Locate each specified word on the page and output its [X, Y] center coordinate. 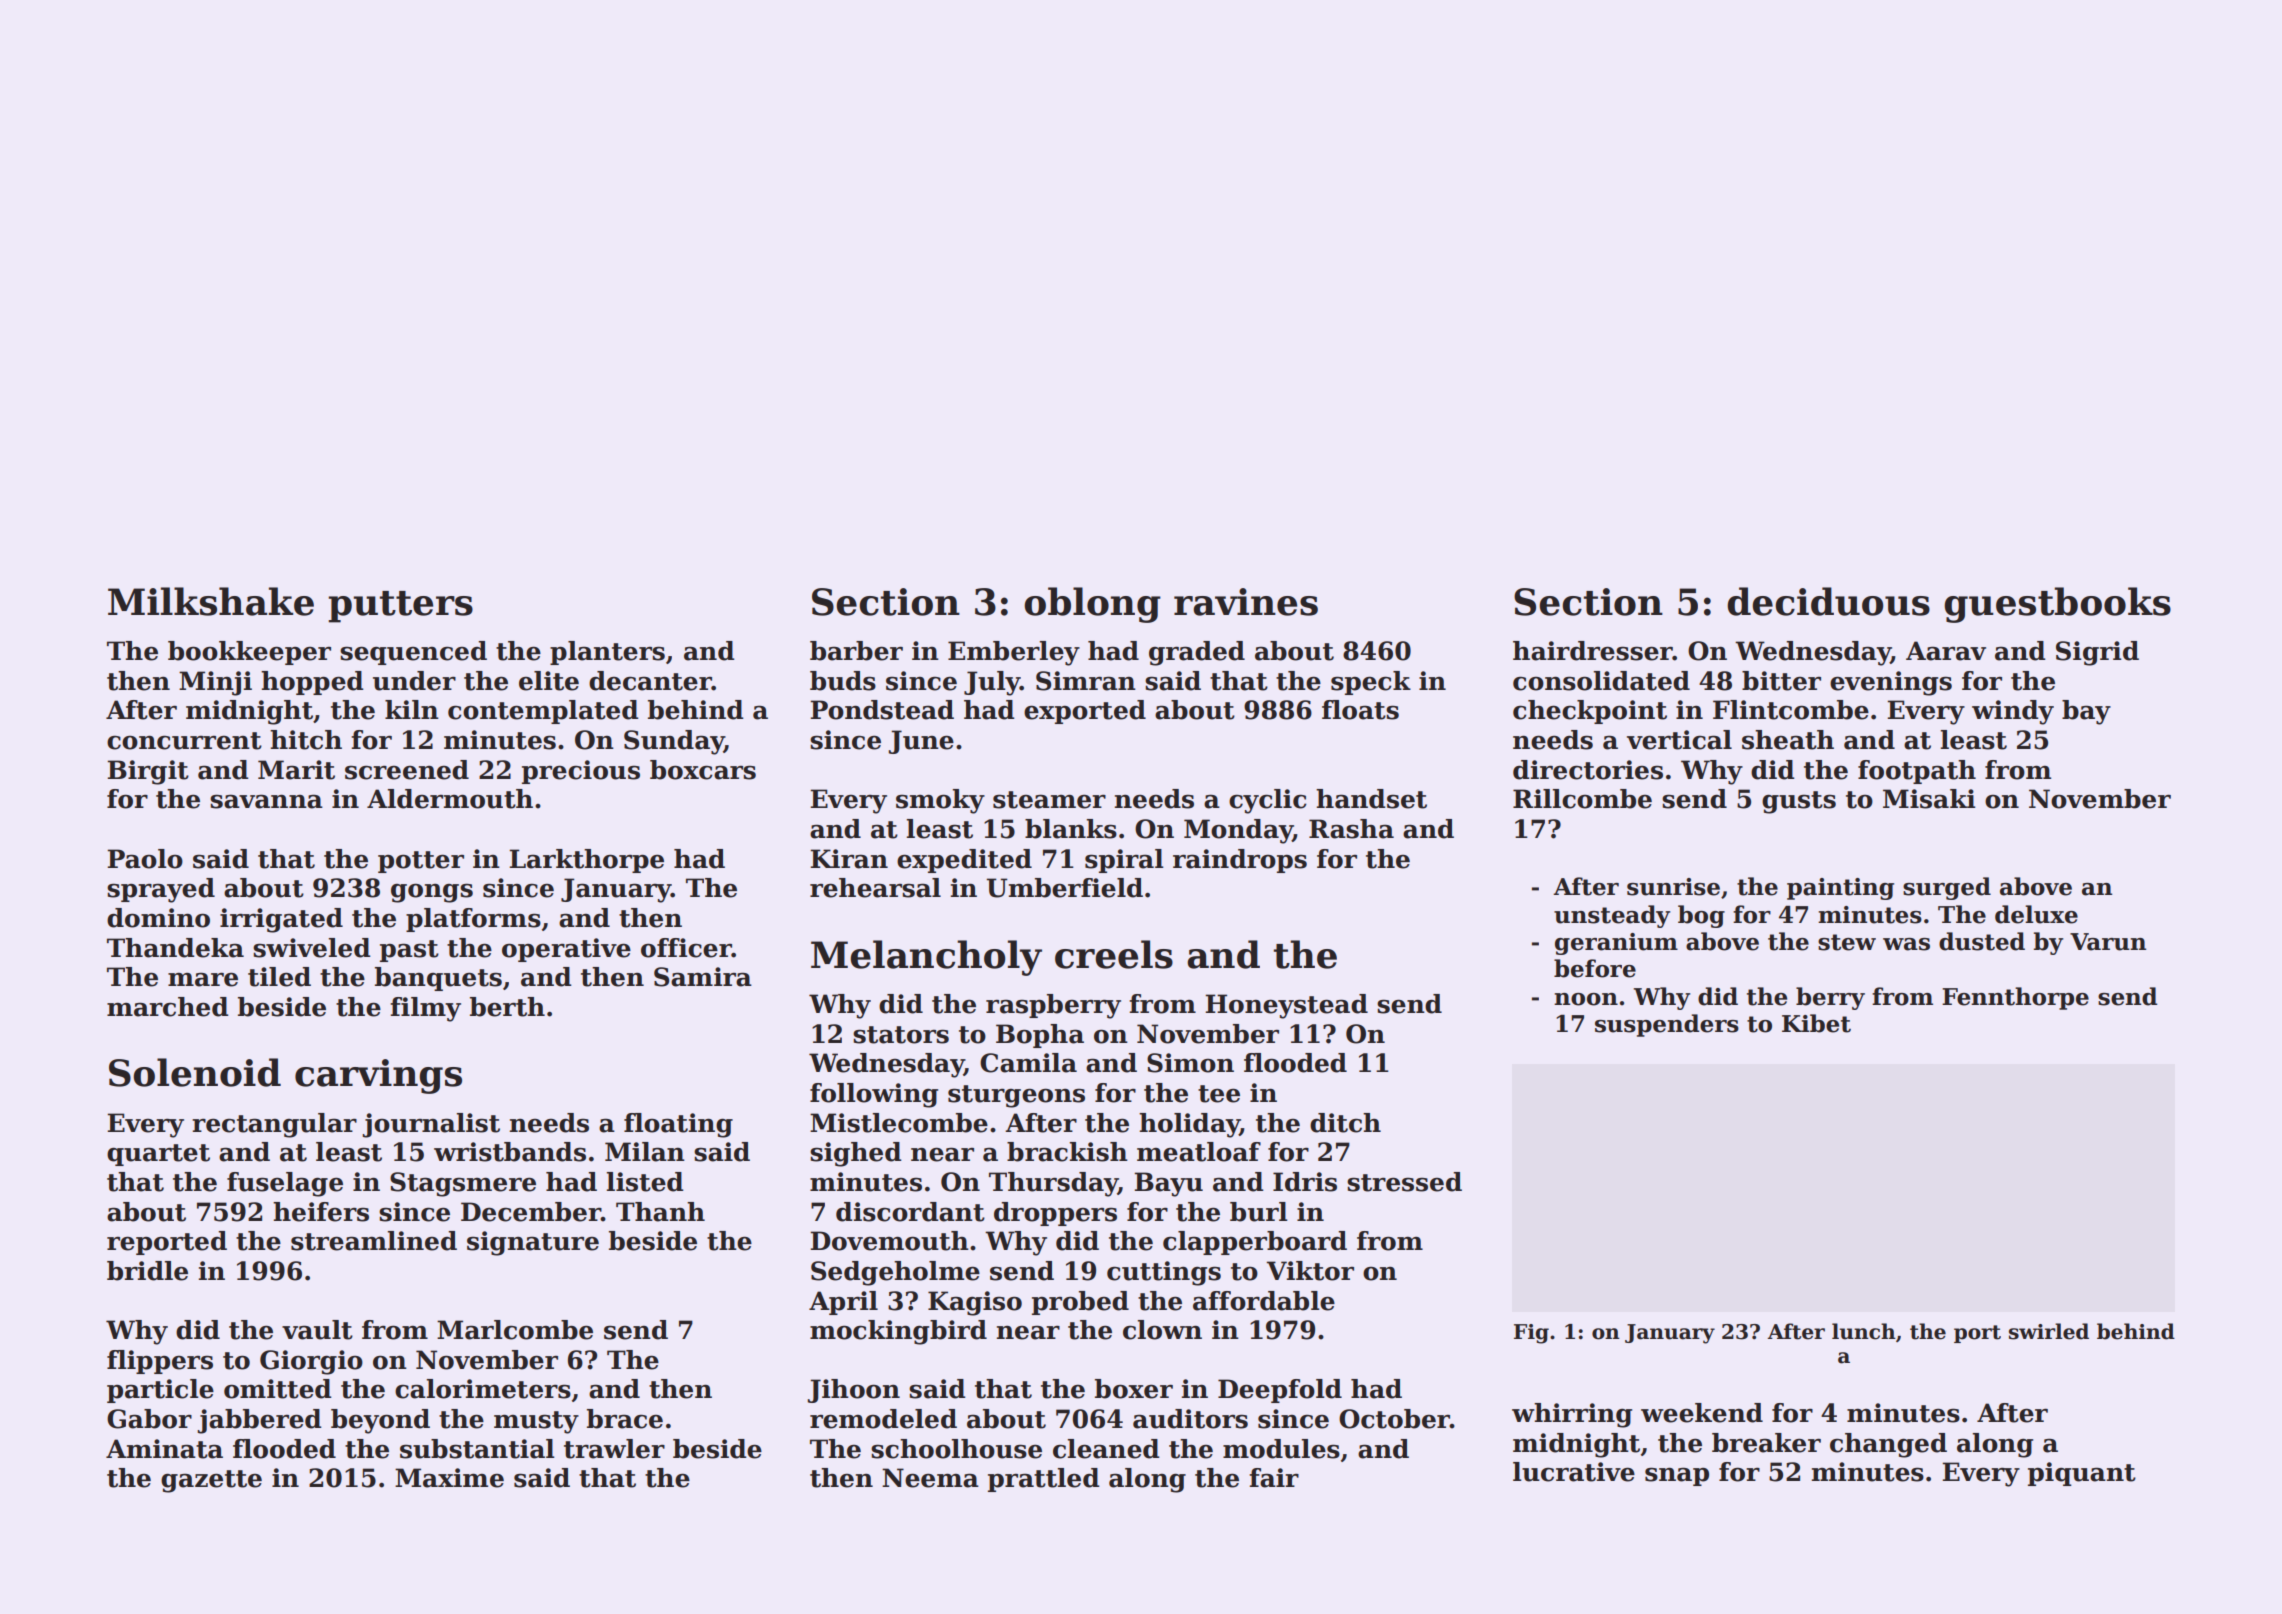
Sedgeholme [895, 1273]
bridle [147, 1271]
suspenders [1667, 1025]
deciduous [1828, 601]
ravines [1246, 602]
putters [400, 607]
